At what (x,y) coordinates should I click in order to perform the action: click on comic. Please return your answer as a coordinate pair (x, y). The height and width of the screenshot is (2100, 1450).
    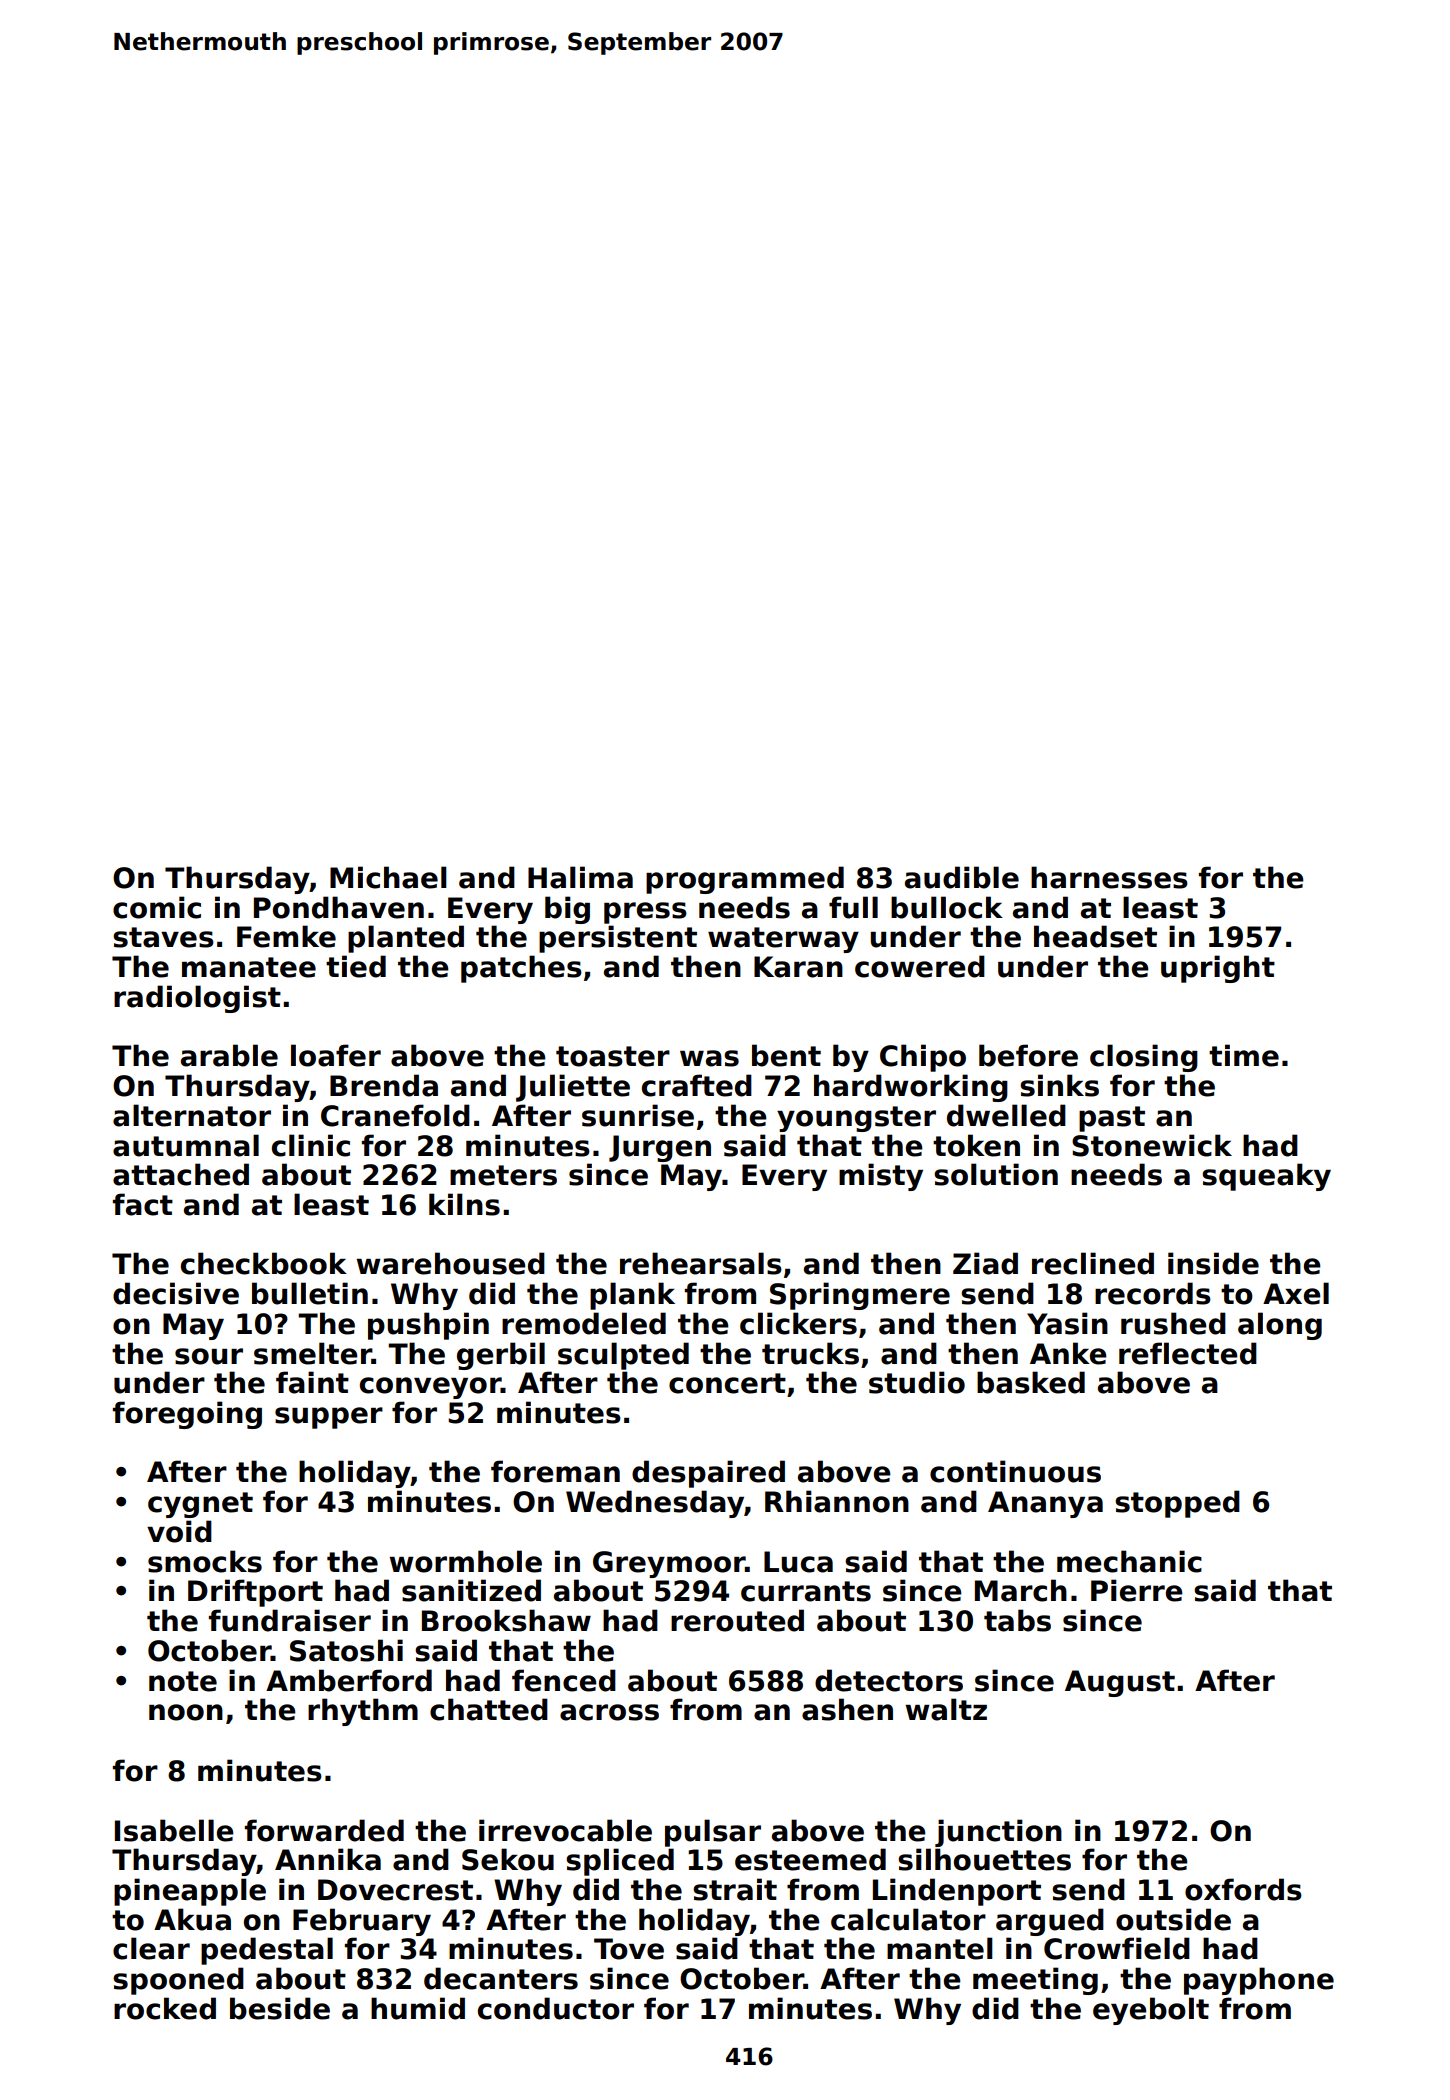
    Looking at the image, I should click on (157, 907).
